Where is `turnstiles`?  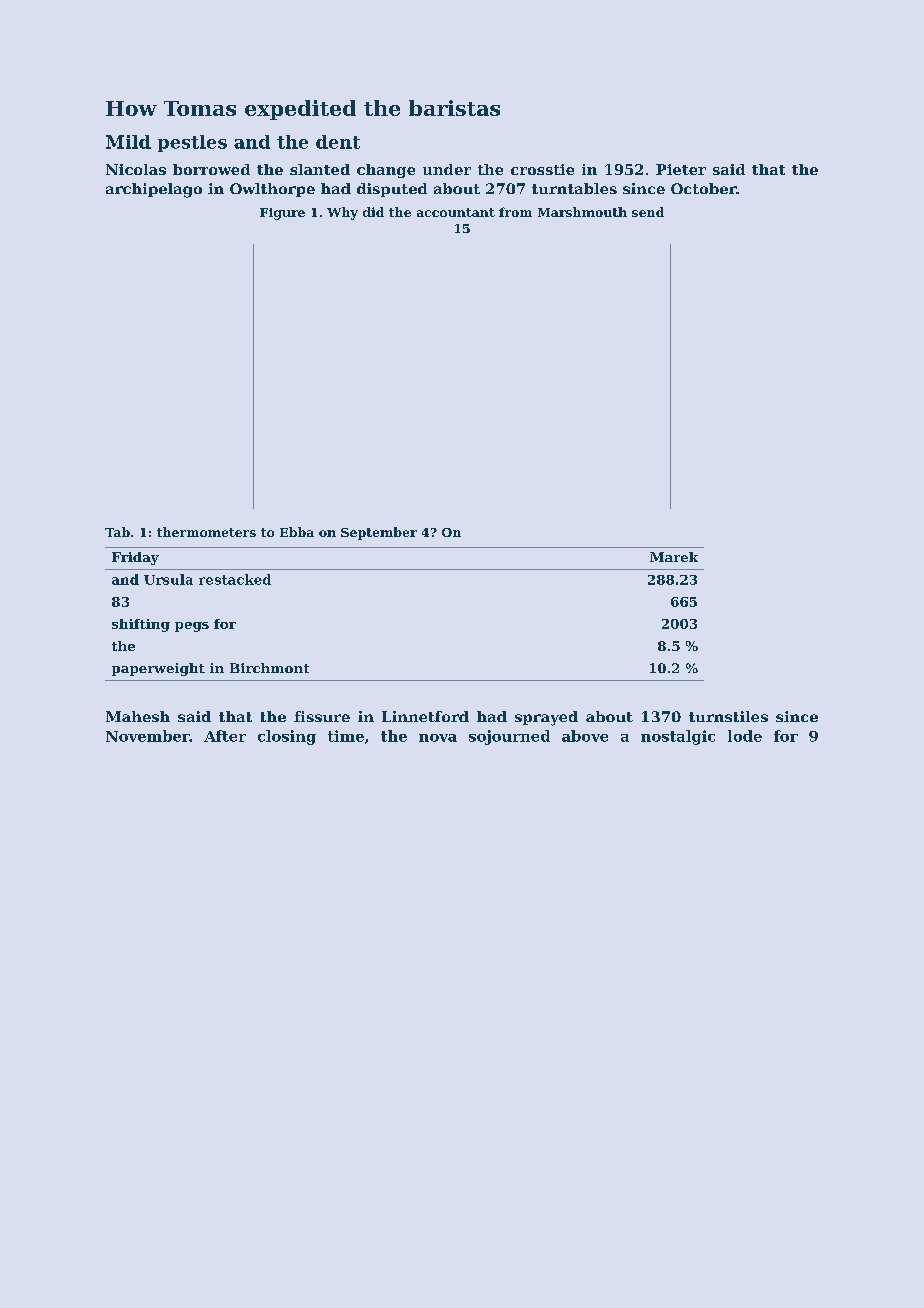 turnstiles is located at coordinates (728, 716).
